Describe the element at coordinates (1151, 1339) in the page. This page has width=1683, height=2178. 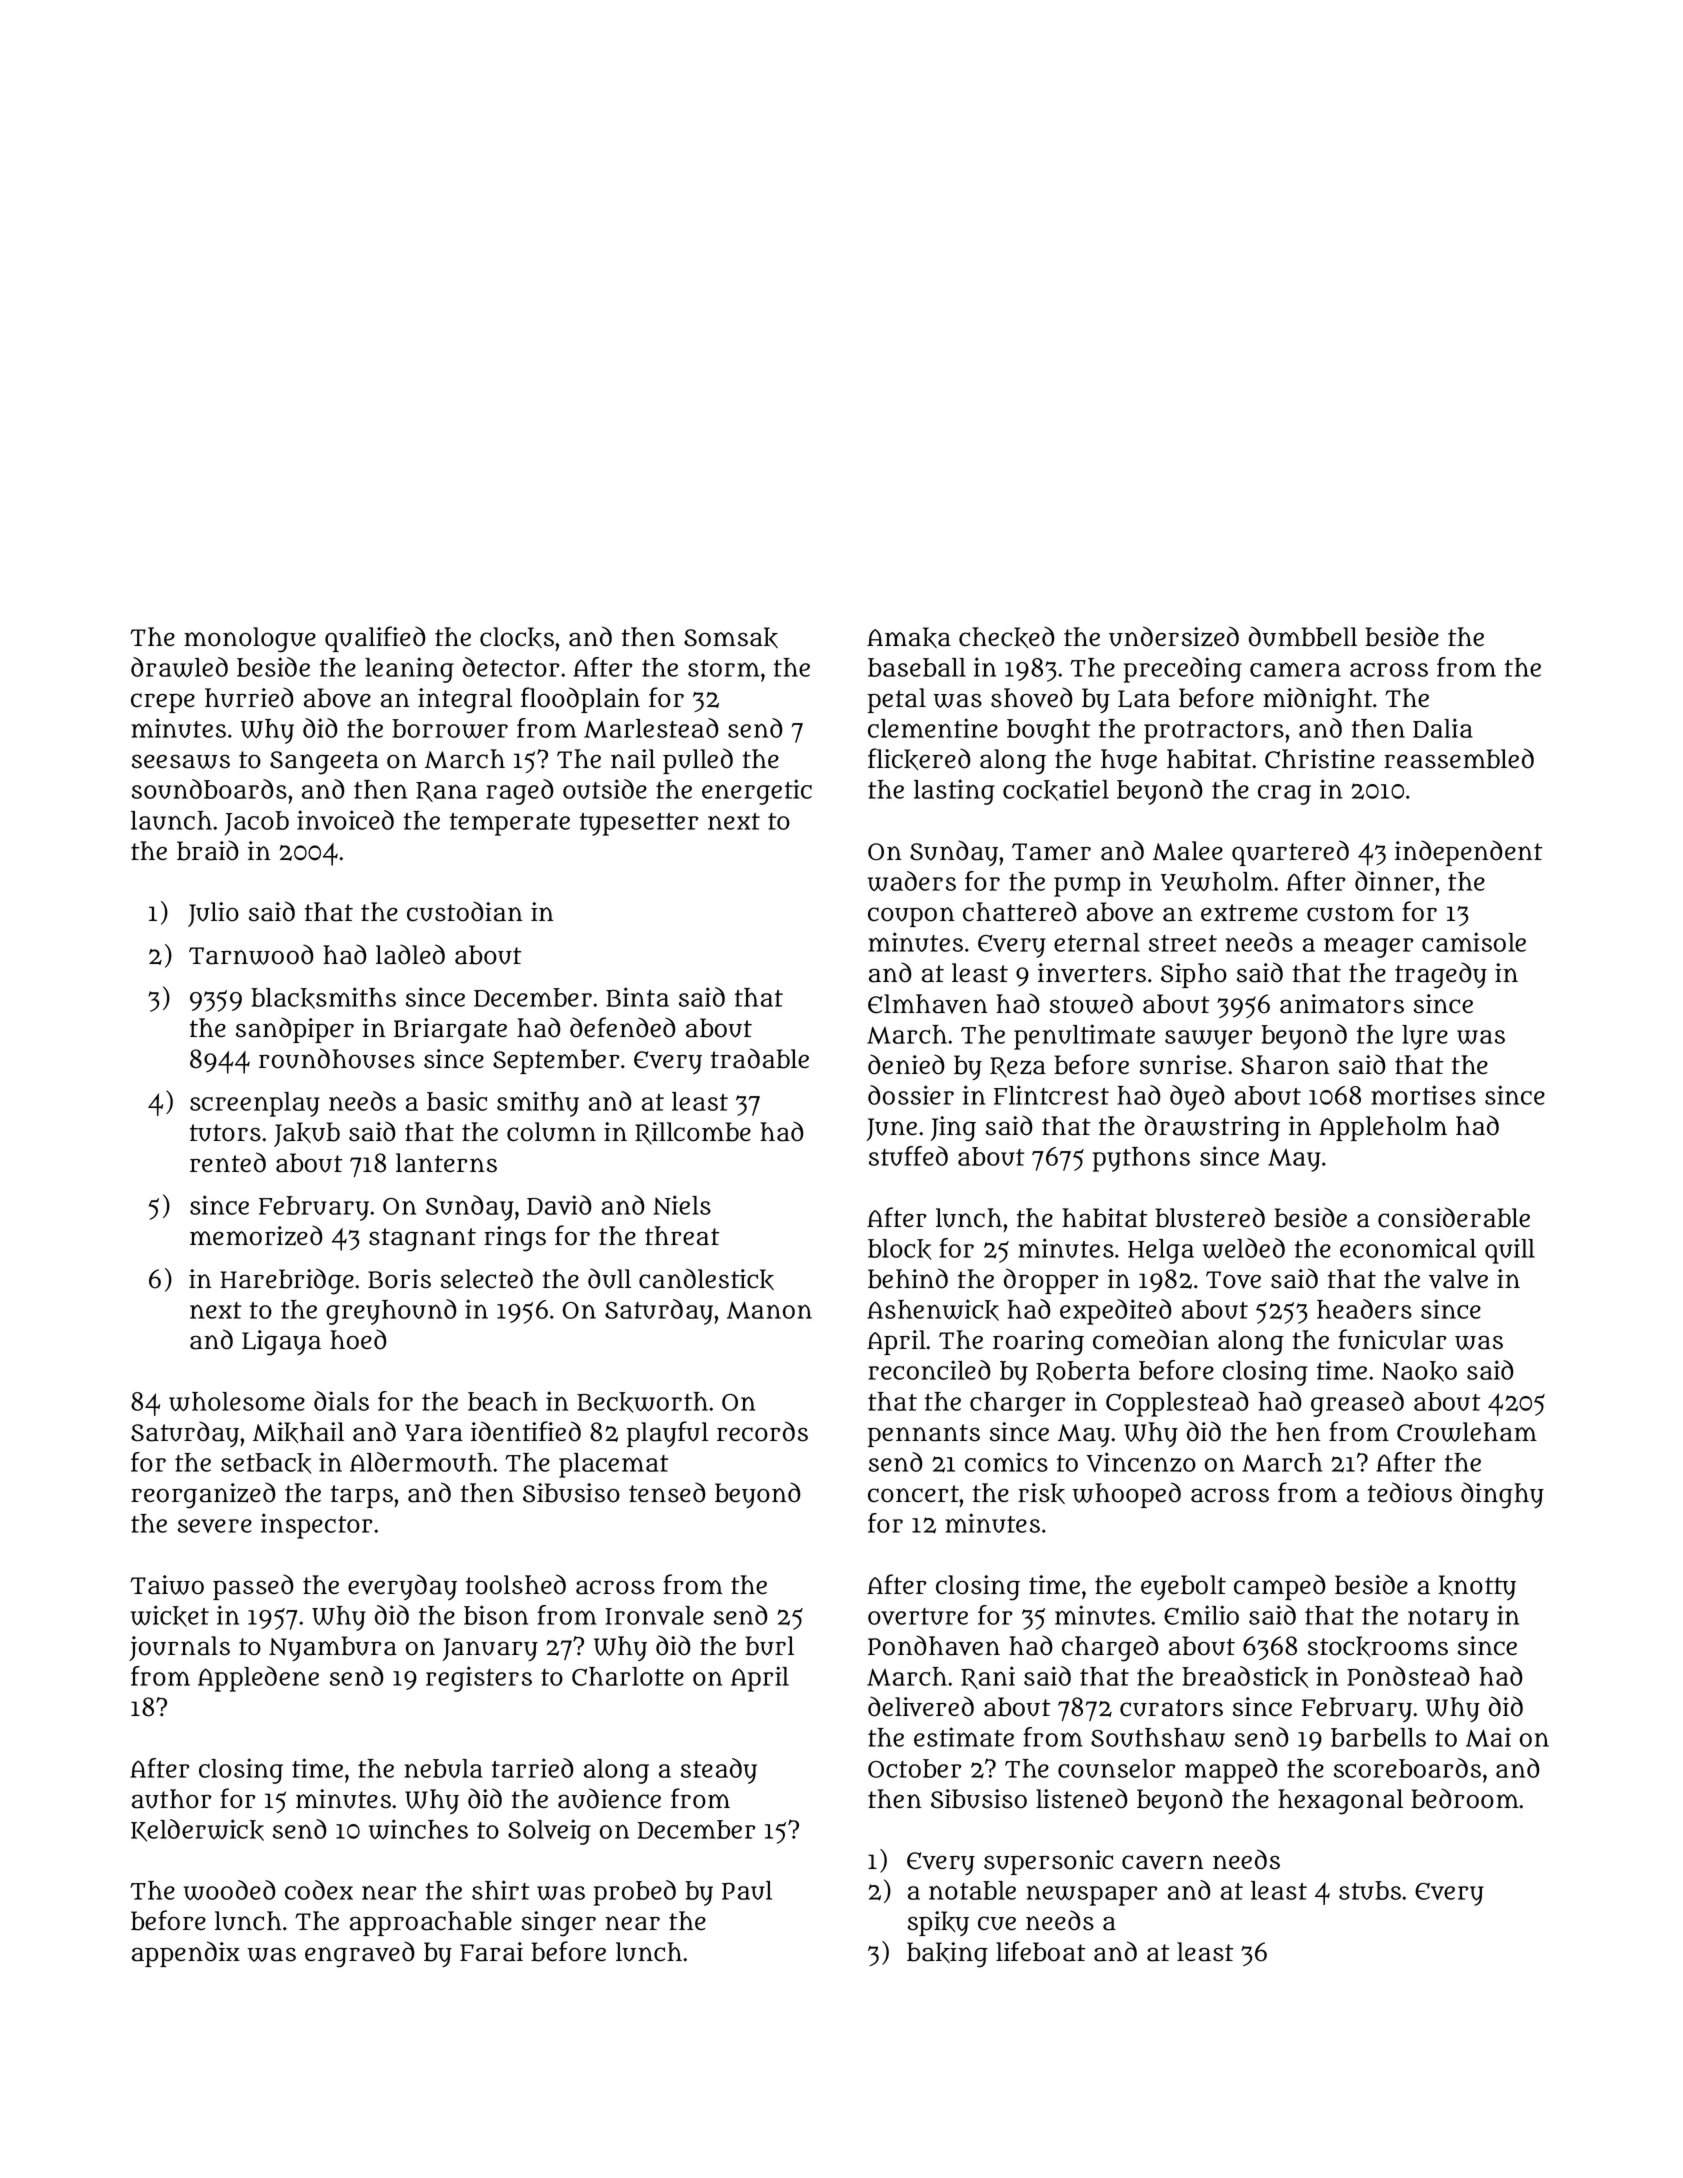
I see `comedian` at that location.
